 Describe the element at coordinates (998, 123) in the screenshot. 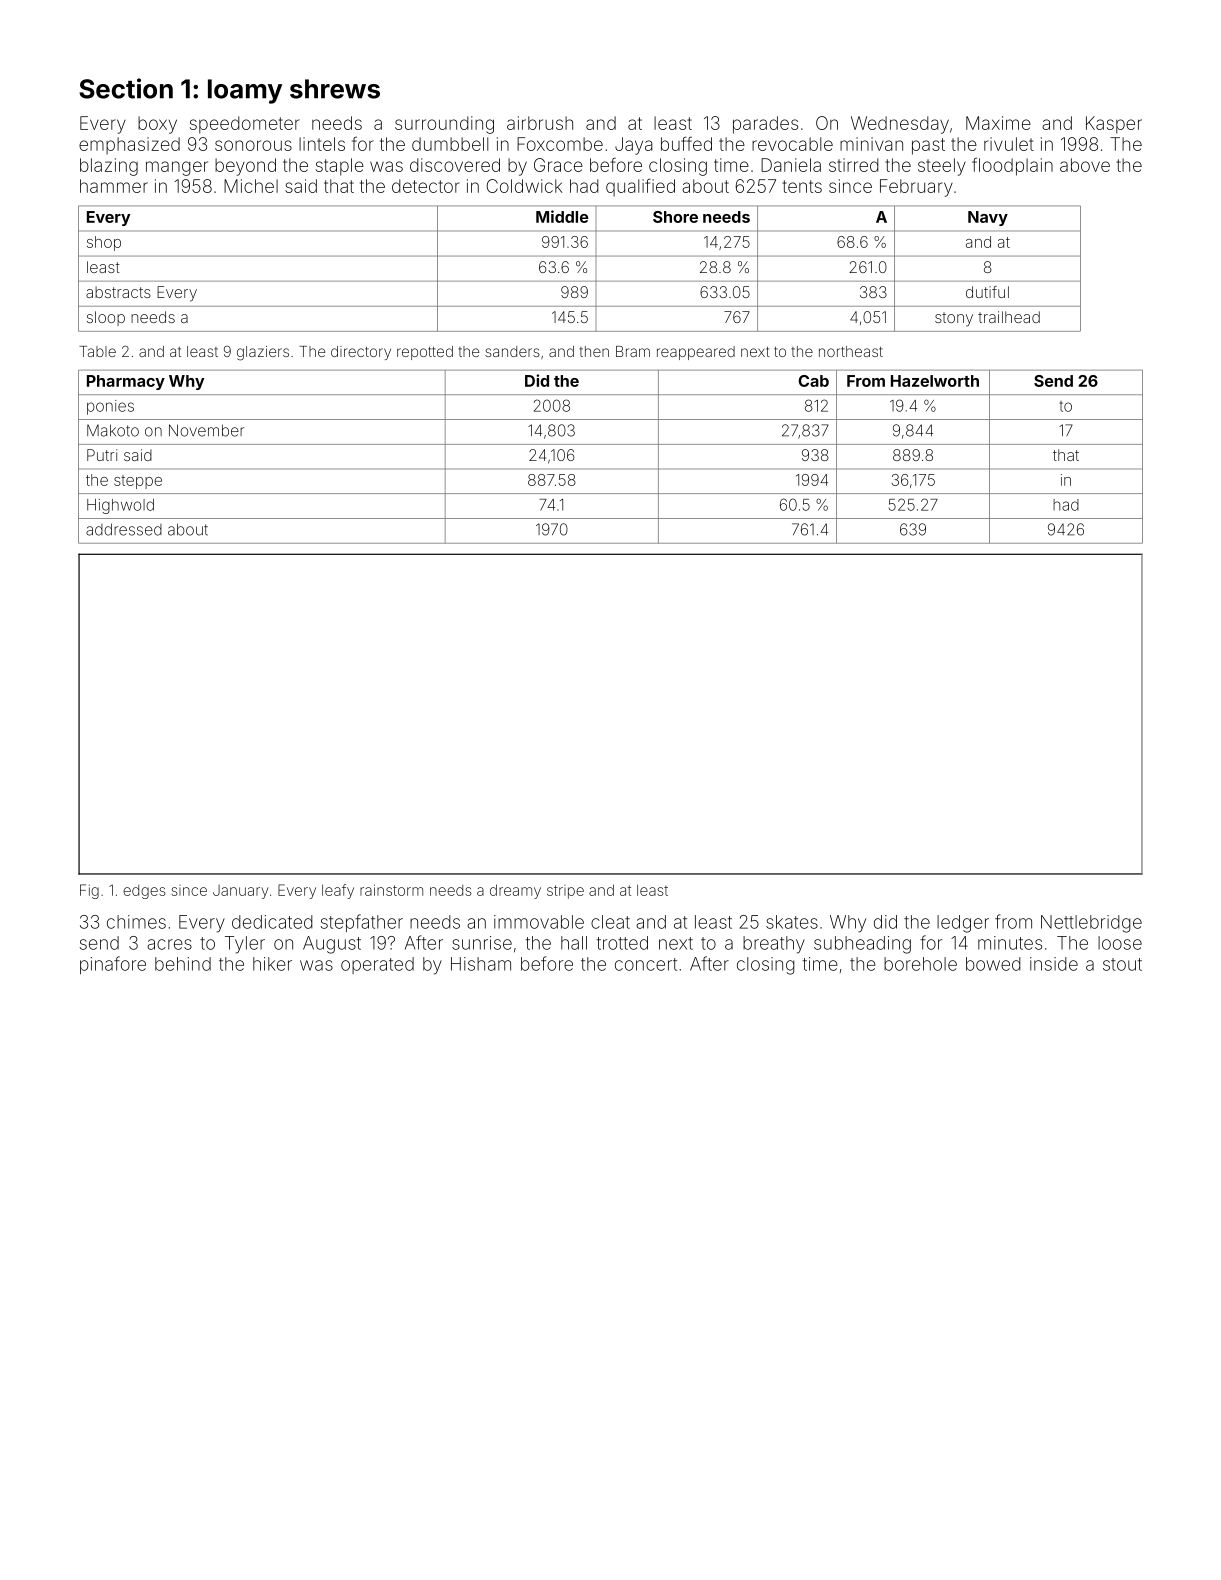

I see `Maxime` at that location.
